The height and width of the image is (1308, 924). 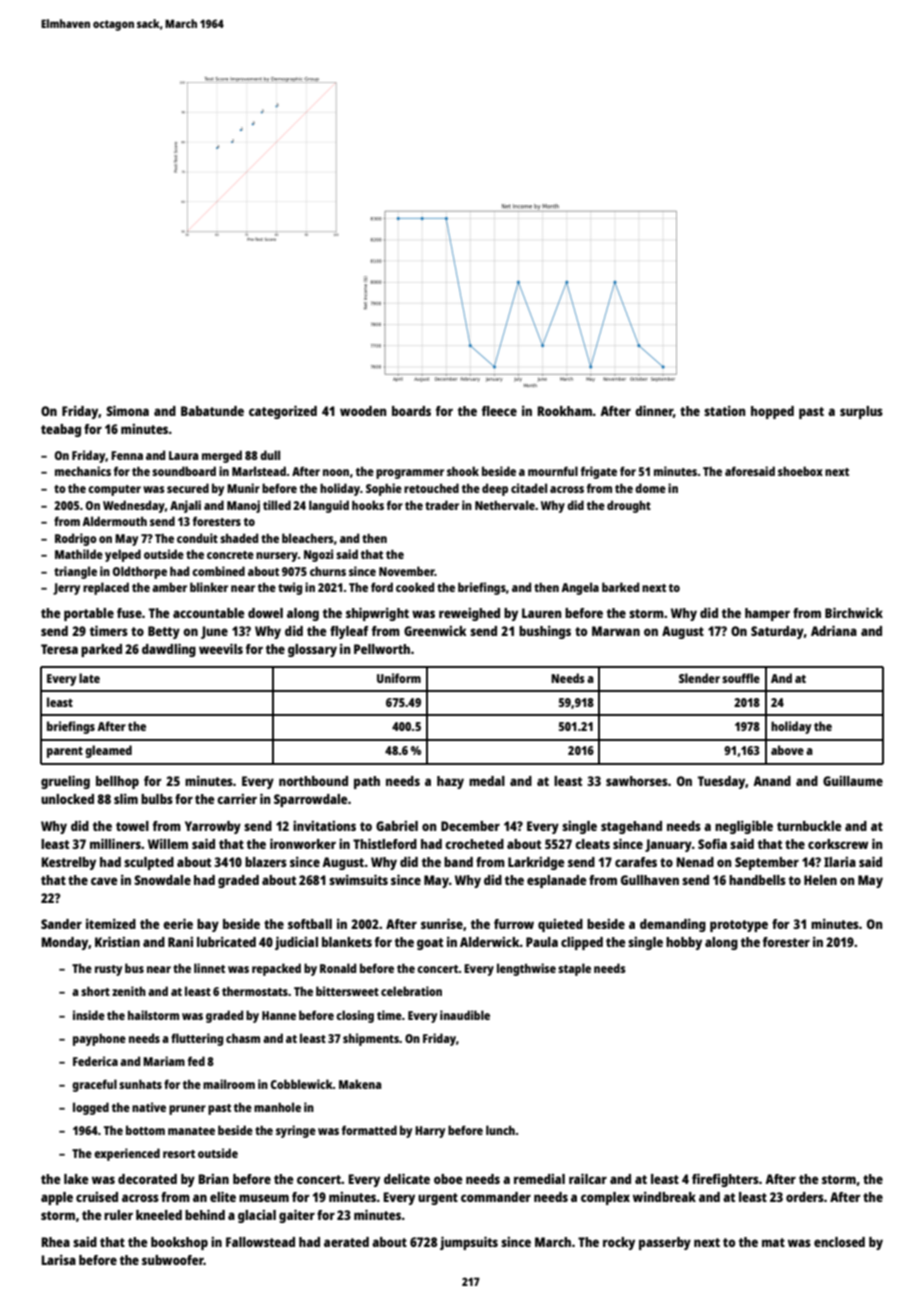 I want to click on unlocked, so click(x=67, y=799).
